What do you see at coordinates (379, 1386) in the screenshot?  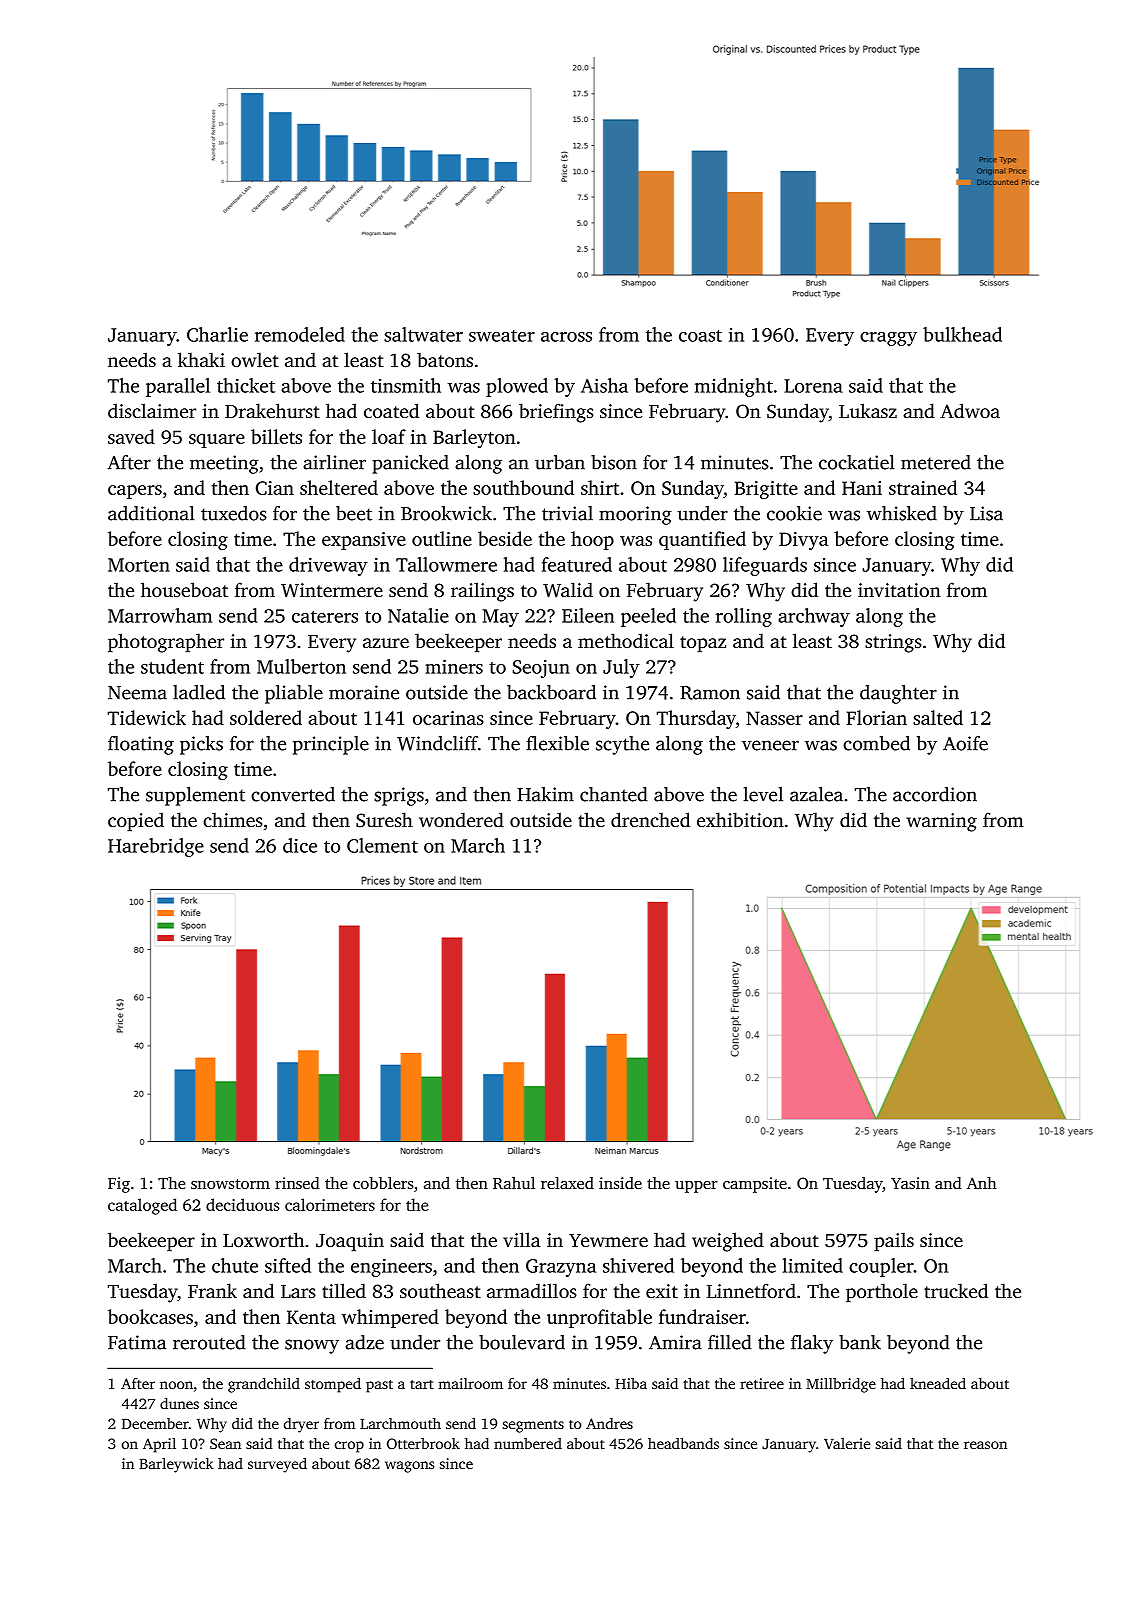 I see `past` at bounding box center [379, 1386].
